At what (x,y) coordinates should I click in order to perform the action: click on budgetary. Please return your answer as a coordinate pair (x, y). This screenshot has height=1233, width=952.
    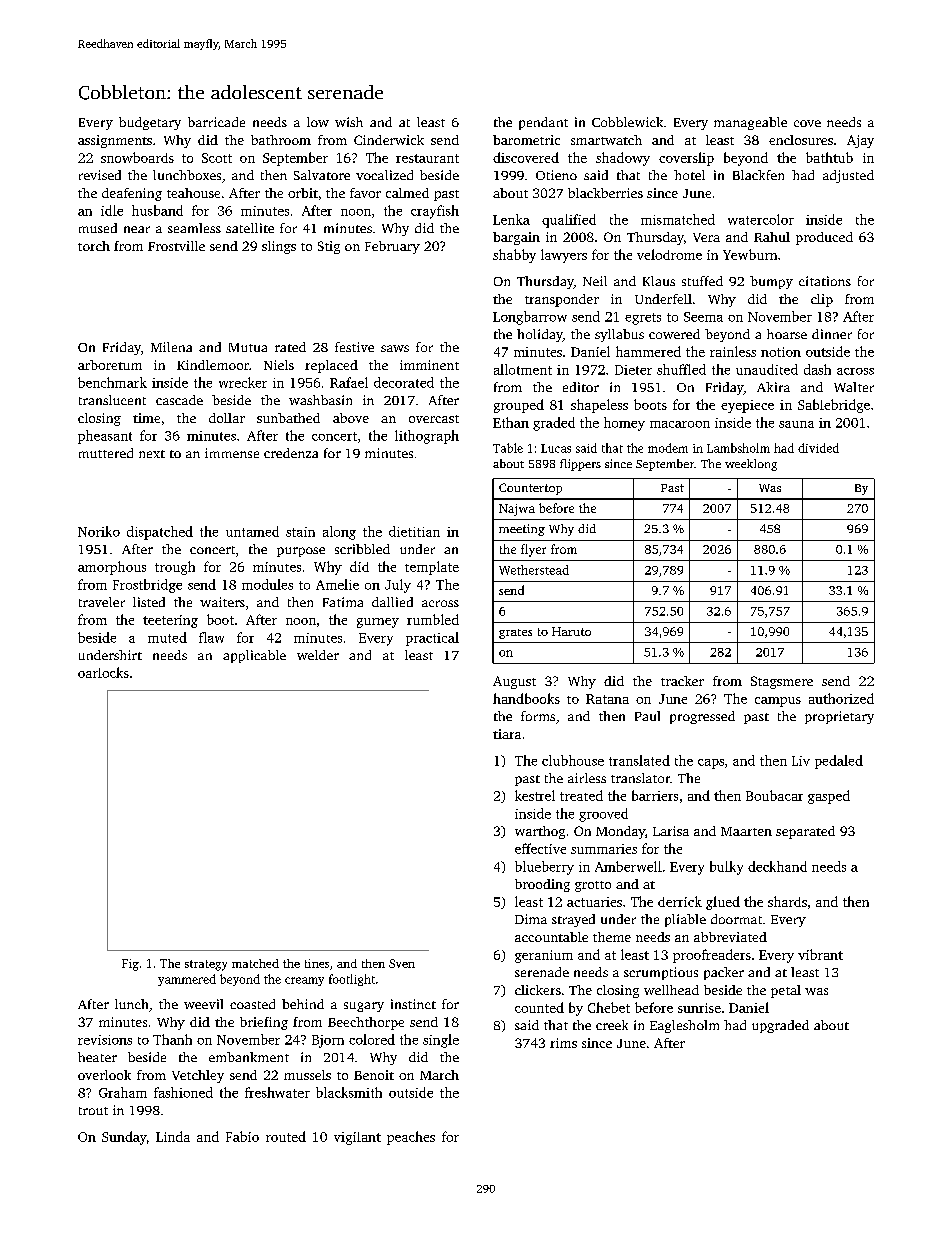
    Looking at the image, I should click on (150, 123).
